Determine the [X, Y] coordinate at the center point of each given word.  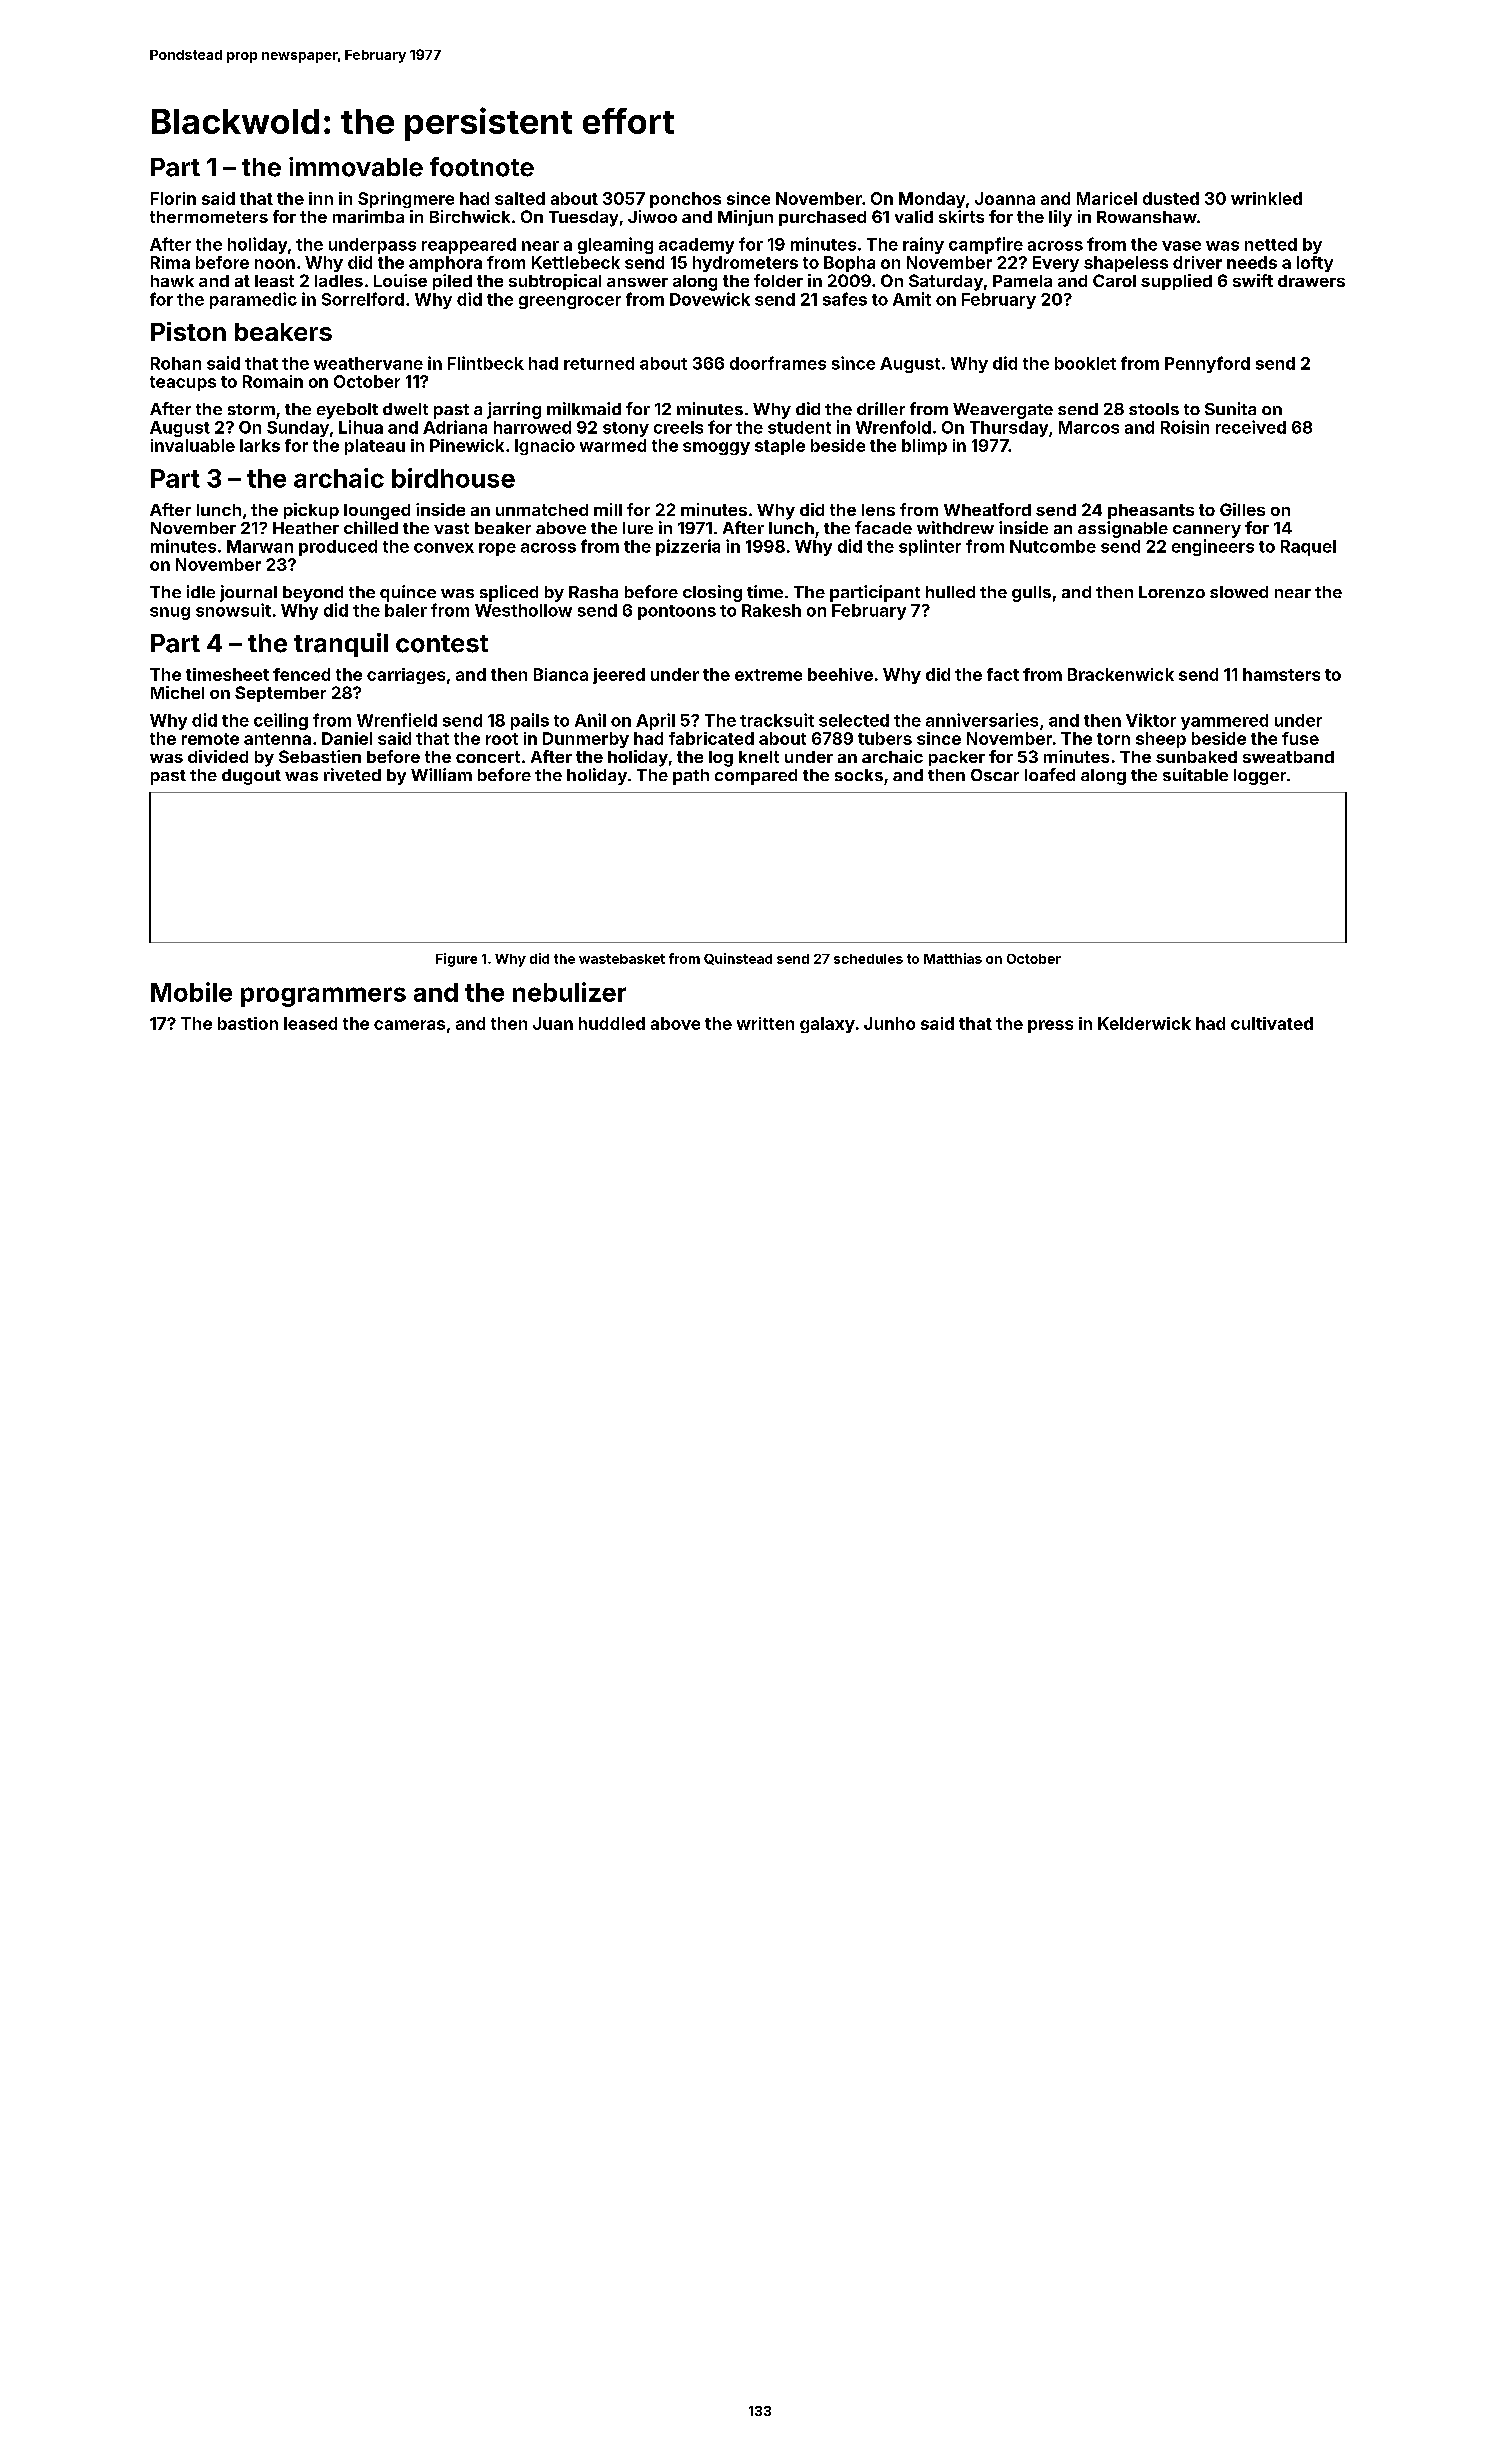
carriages [406, 676]
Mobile [191, 992]
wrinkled [1266, 198]
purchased [822, 218]
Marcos [1089, 427]
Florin [173, 198]
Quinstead [738, 959]
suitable [1195, 774]
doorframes [778, 363]
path [691, 777]
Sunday [298, 429]
